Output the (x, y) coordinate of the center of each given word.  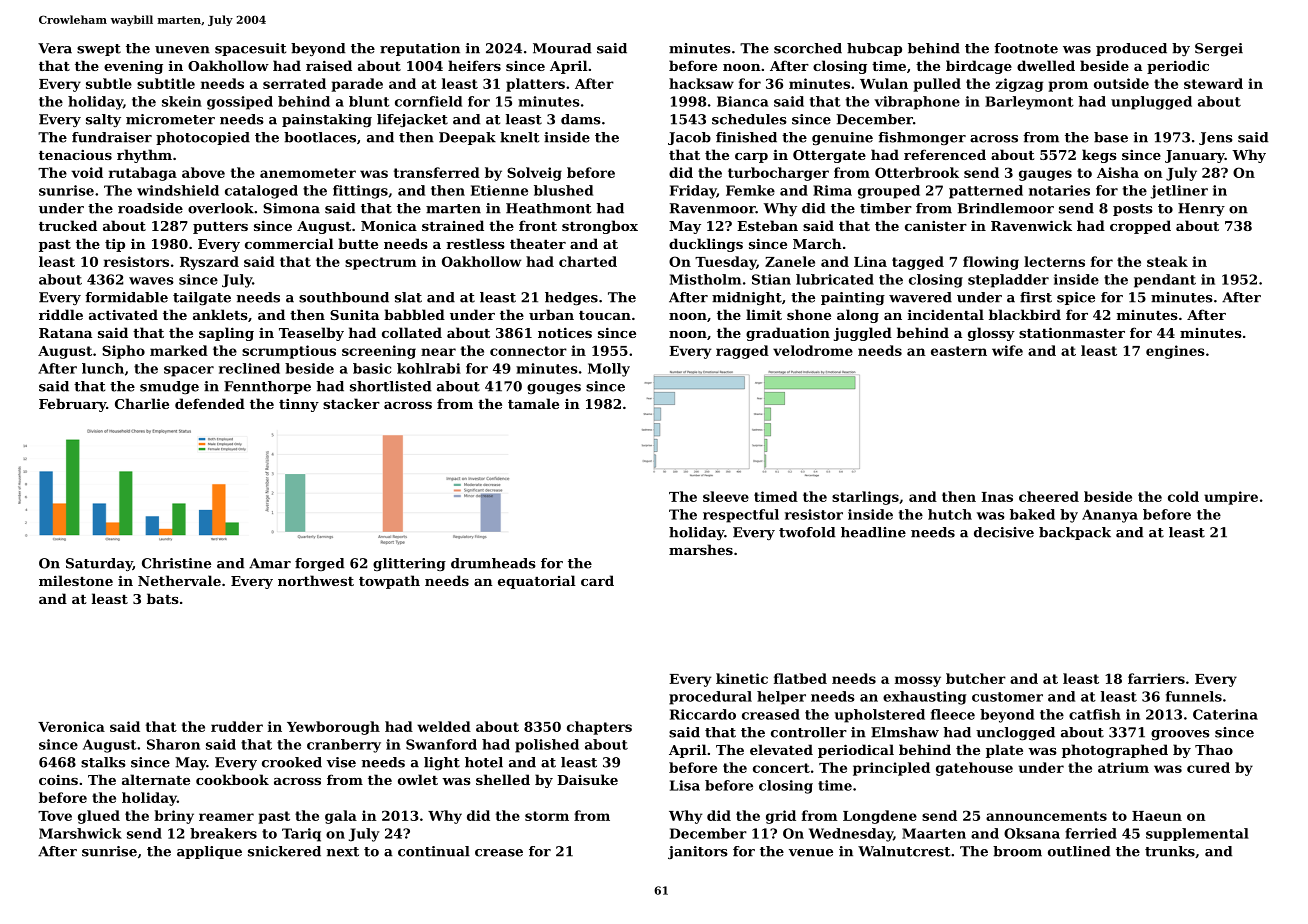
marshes (701, 549)
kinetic (742, 678)
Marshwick (80, 833)
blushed (563, 190)
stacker (351, 403)
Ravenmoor (713, 208)
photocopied (203, 138)
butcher (976, 678)
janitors (698, 852)
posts (1133, 210)
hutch (950, 514)
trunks (1170, 851)
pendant (1165, 281)
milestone (76, 580)
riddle (61, 314)
